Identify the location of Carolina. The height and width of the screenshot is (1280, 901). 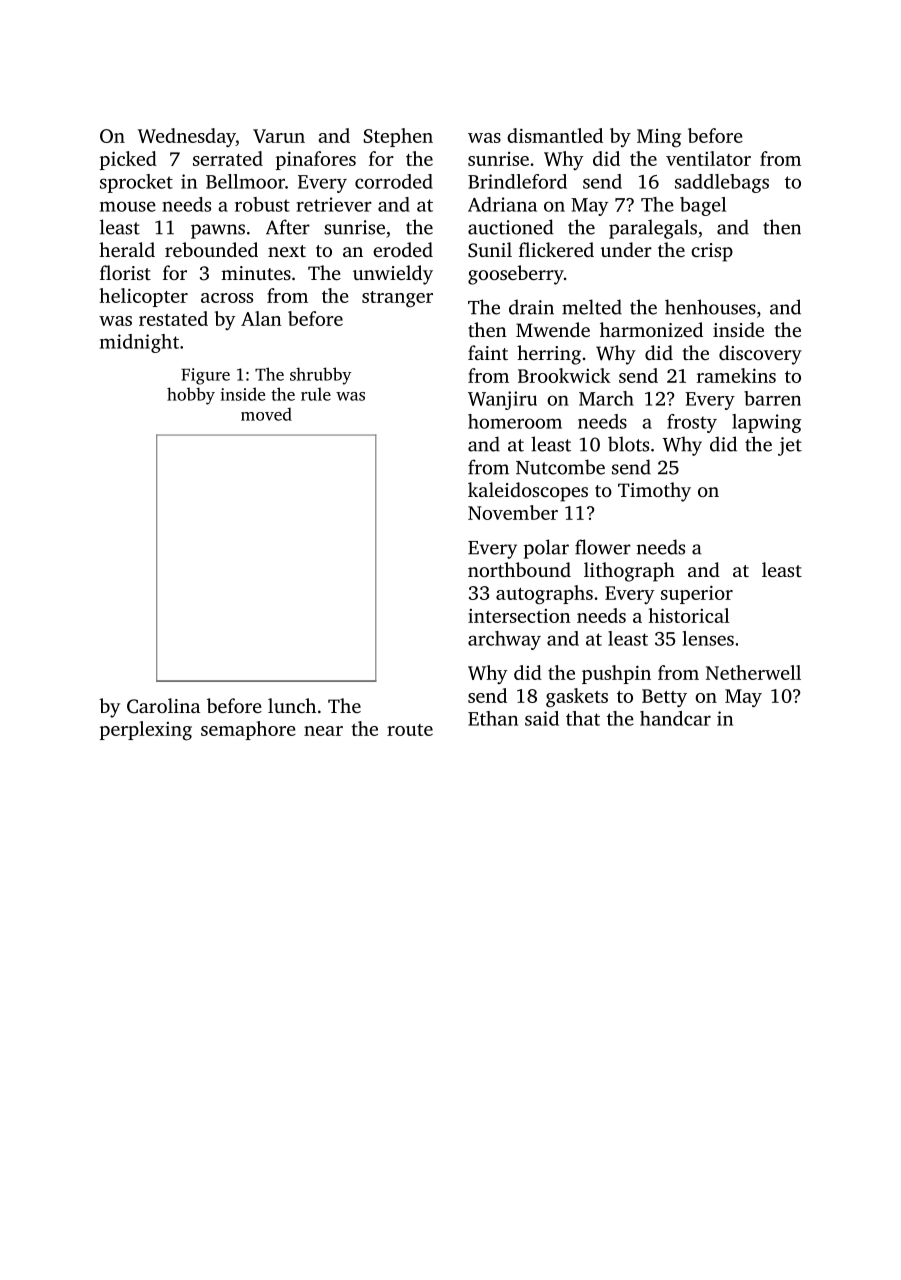
(163, 706).
